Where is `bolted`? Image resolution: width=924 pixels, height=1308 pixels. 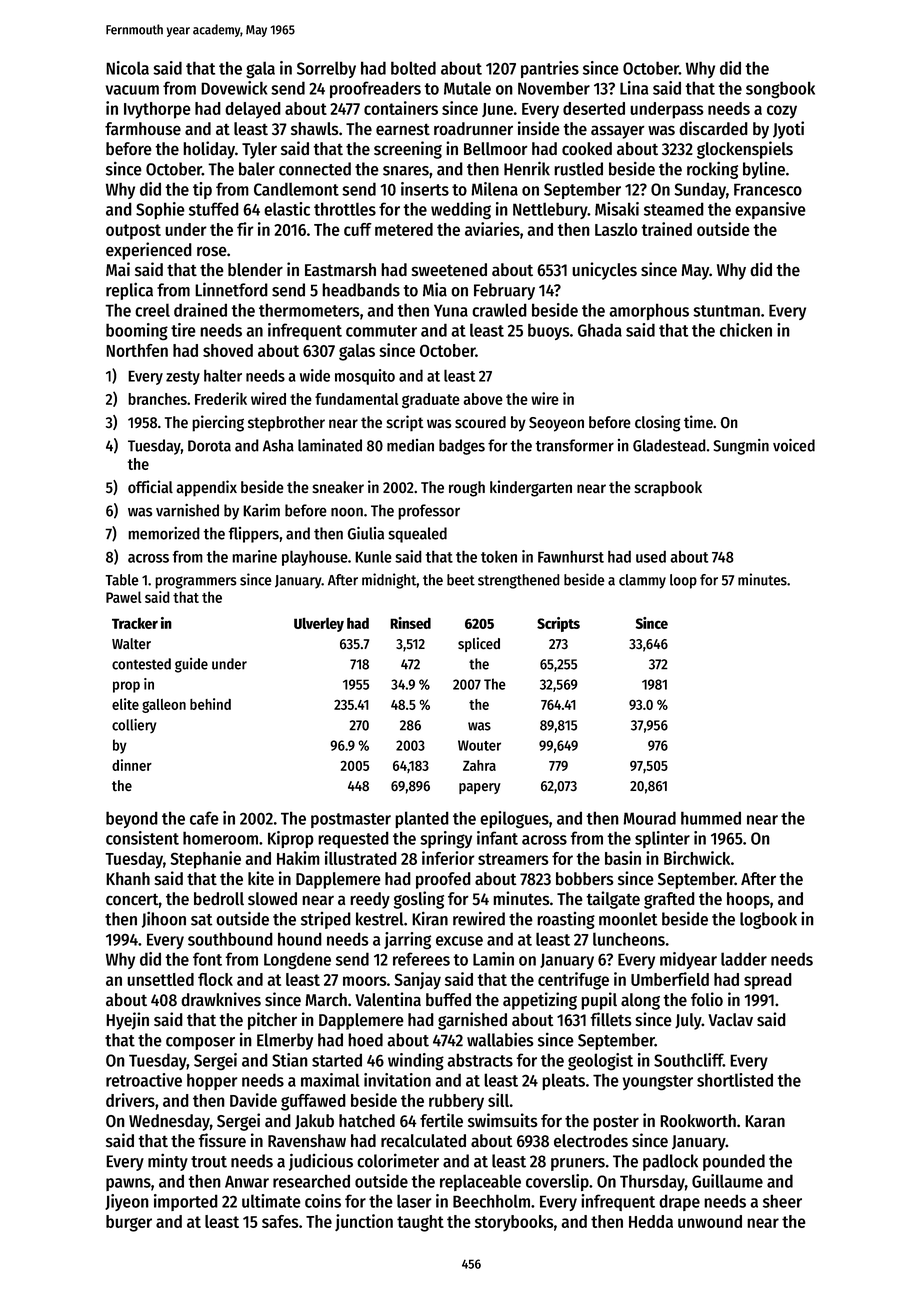 bolted is located at coordinates (413, 68).
